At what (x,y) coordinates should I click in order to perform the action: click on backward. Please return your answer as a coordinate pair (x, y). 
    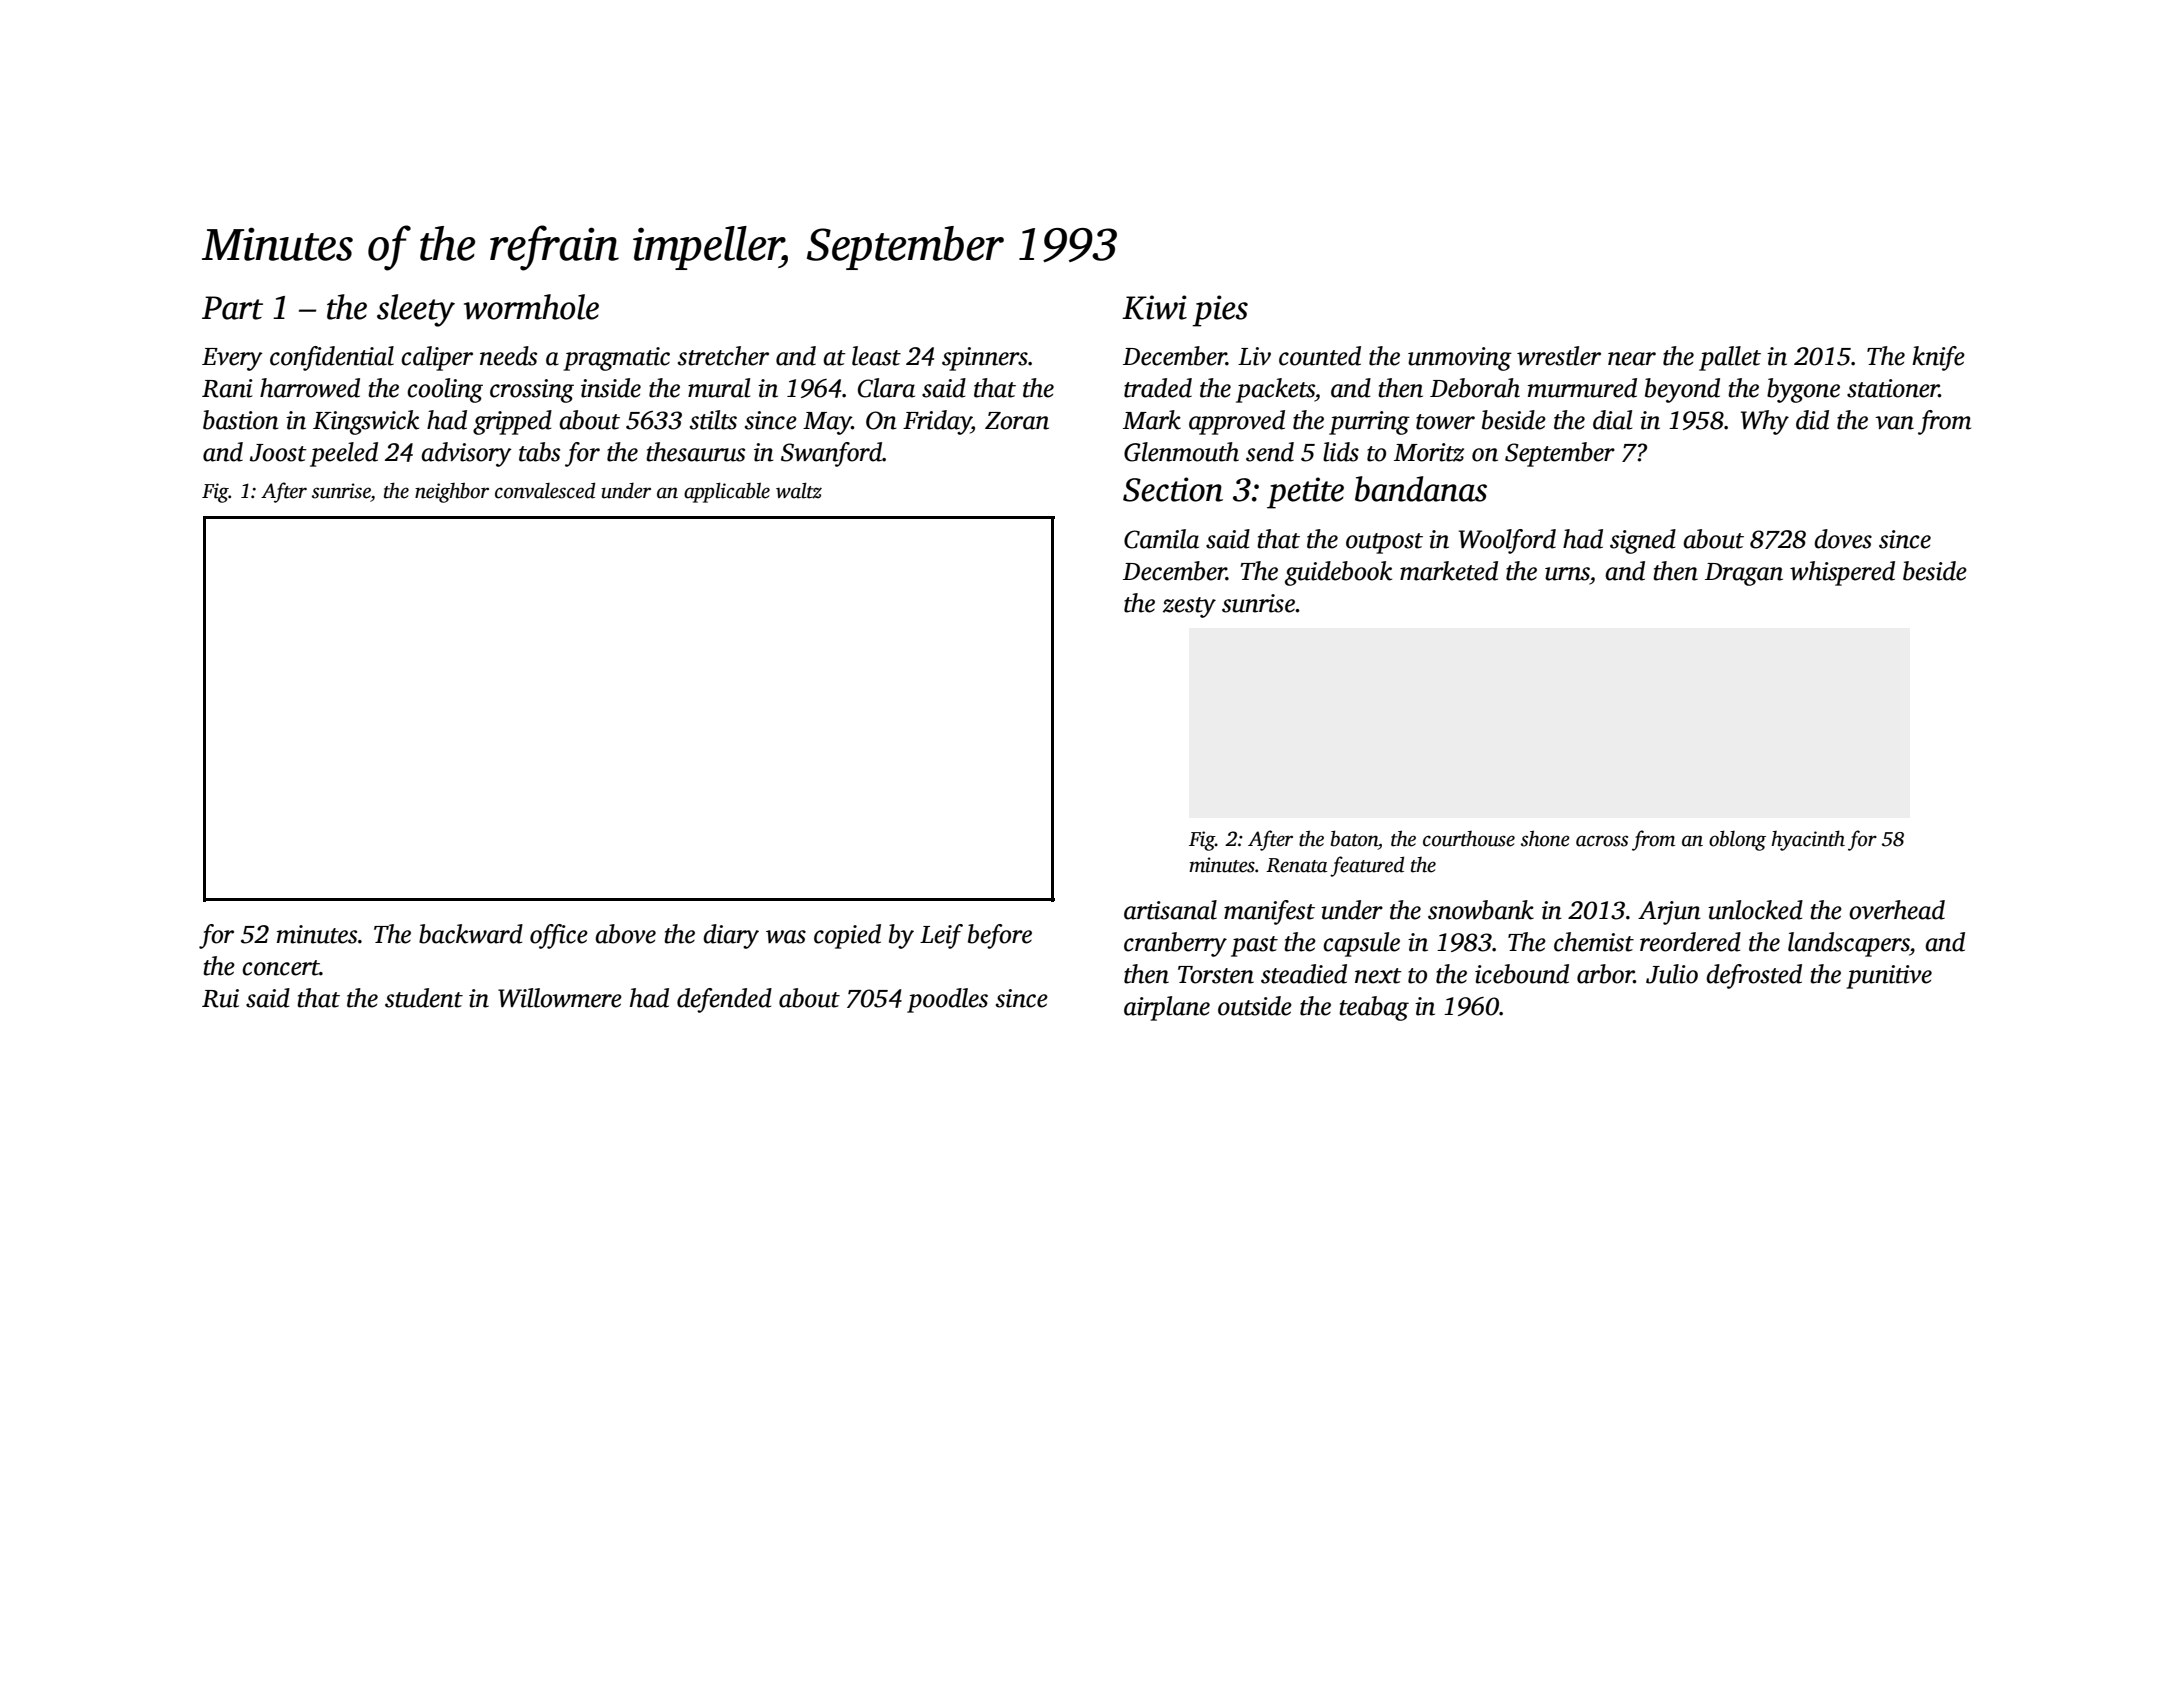
    Looking at the image, I should click on (471, 934).
